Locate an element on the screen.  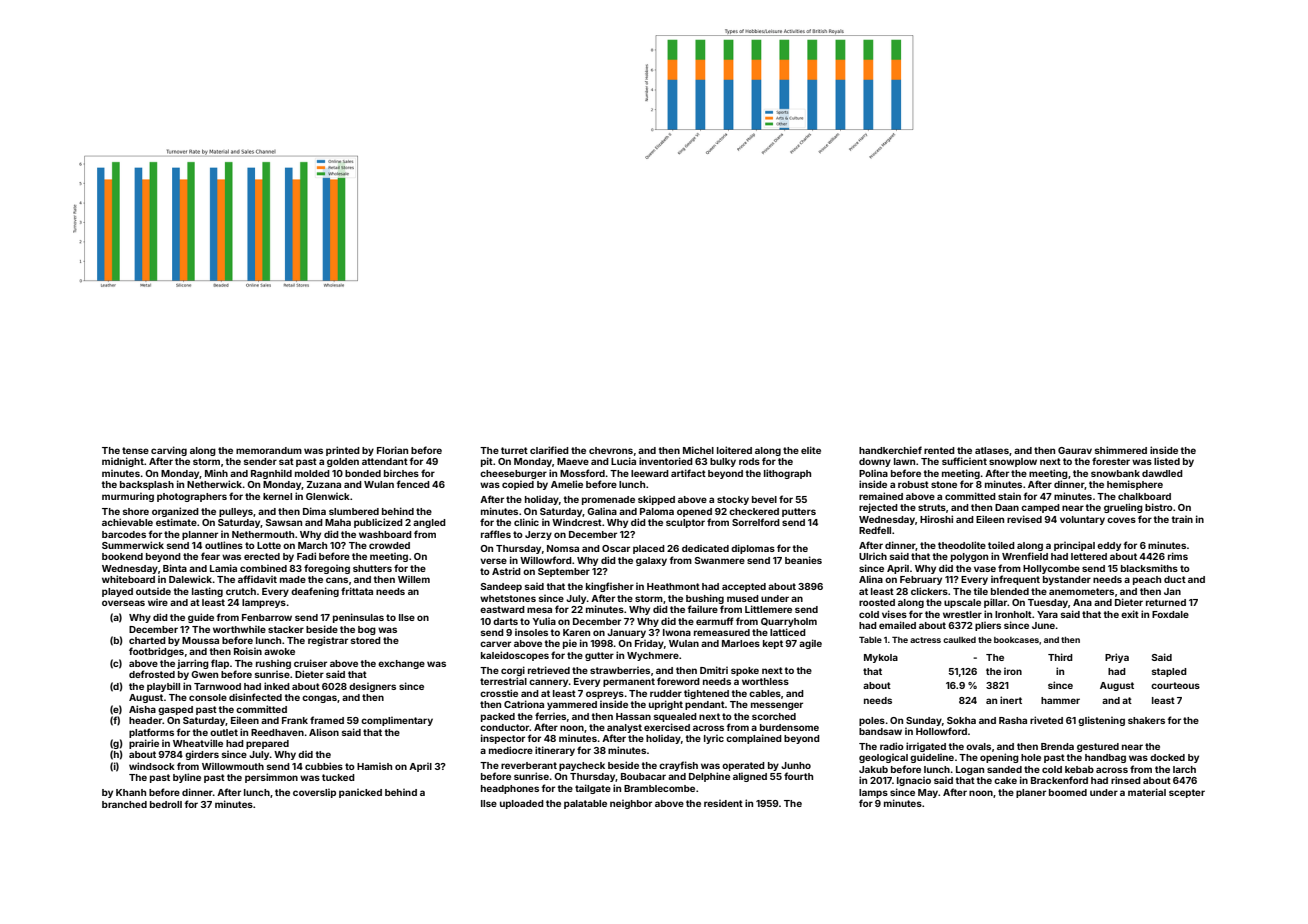
beanies is located at coordinates (803, 560).
